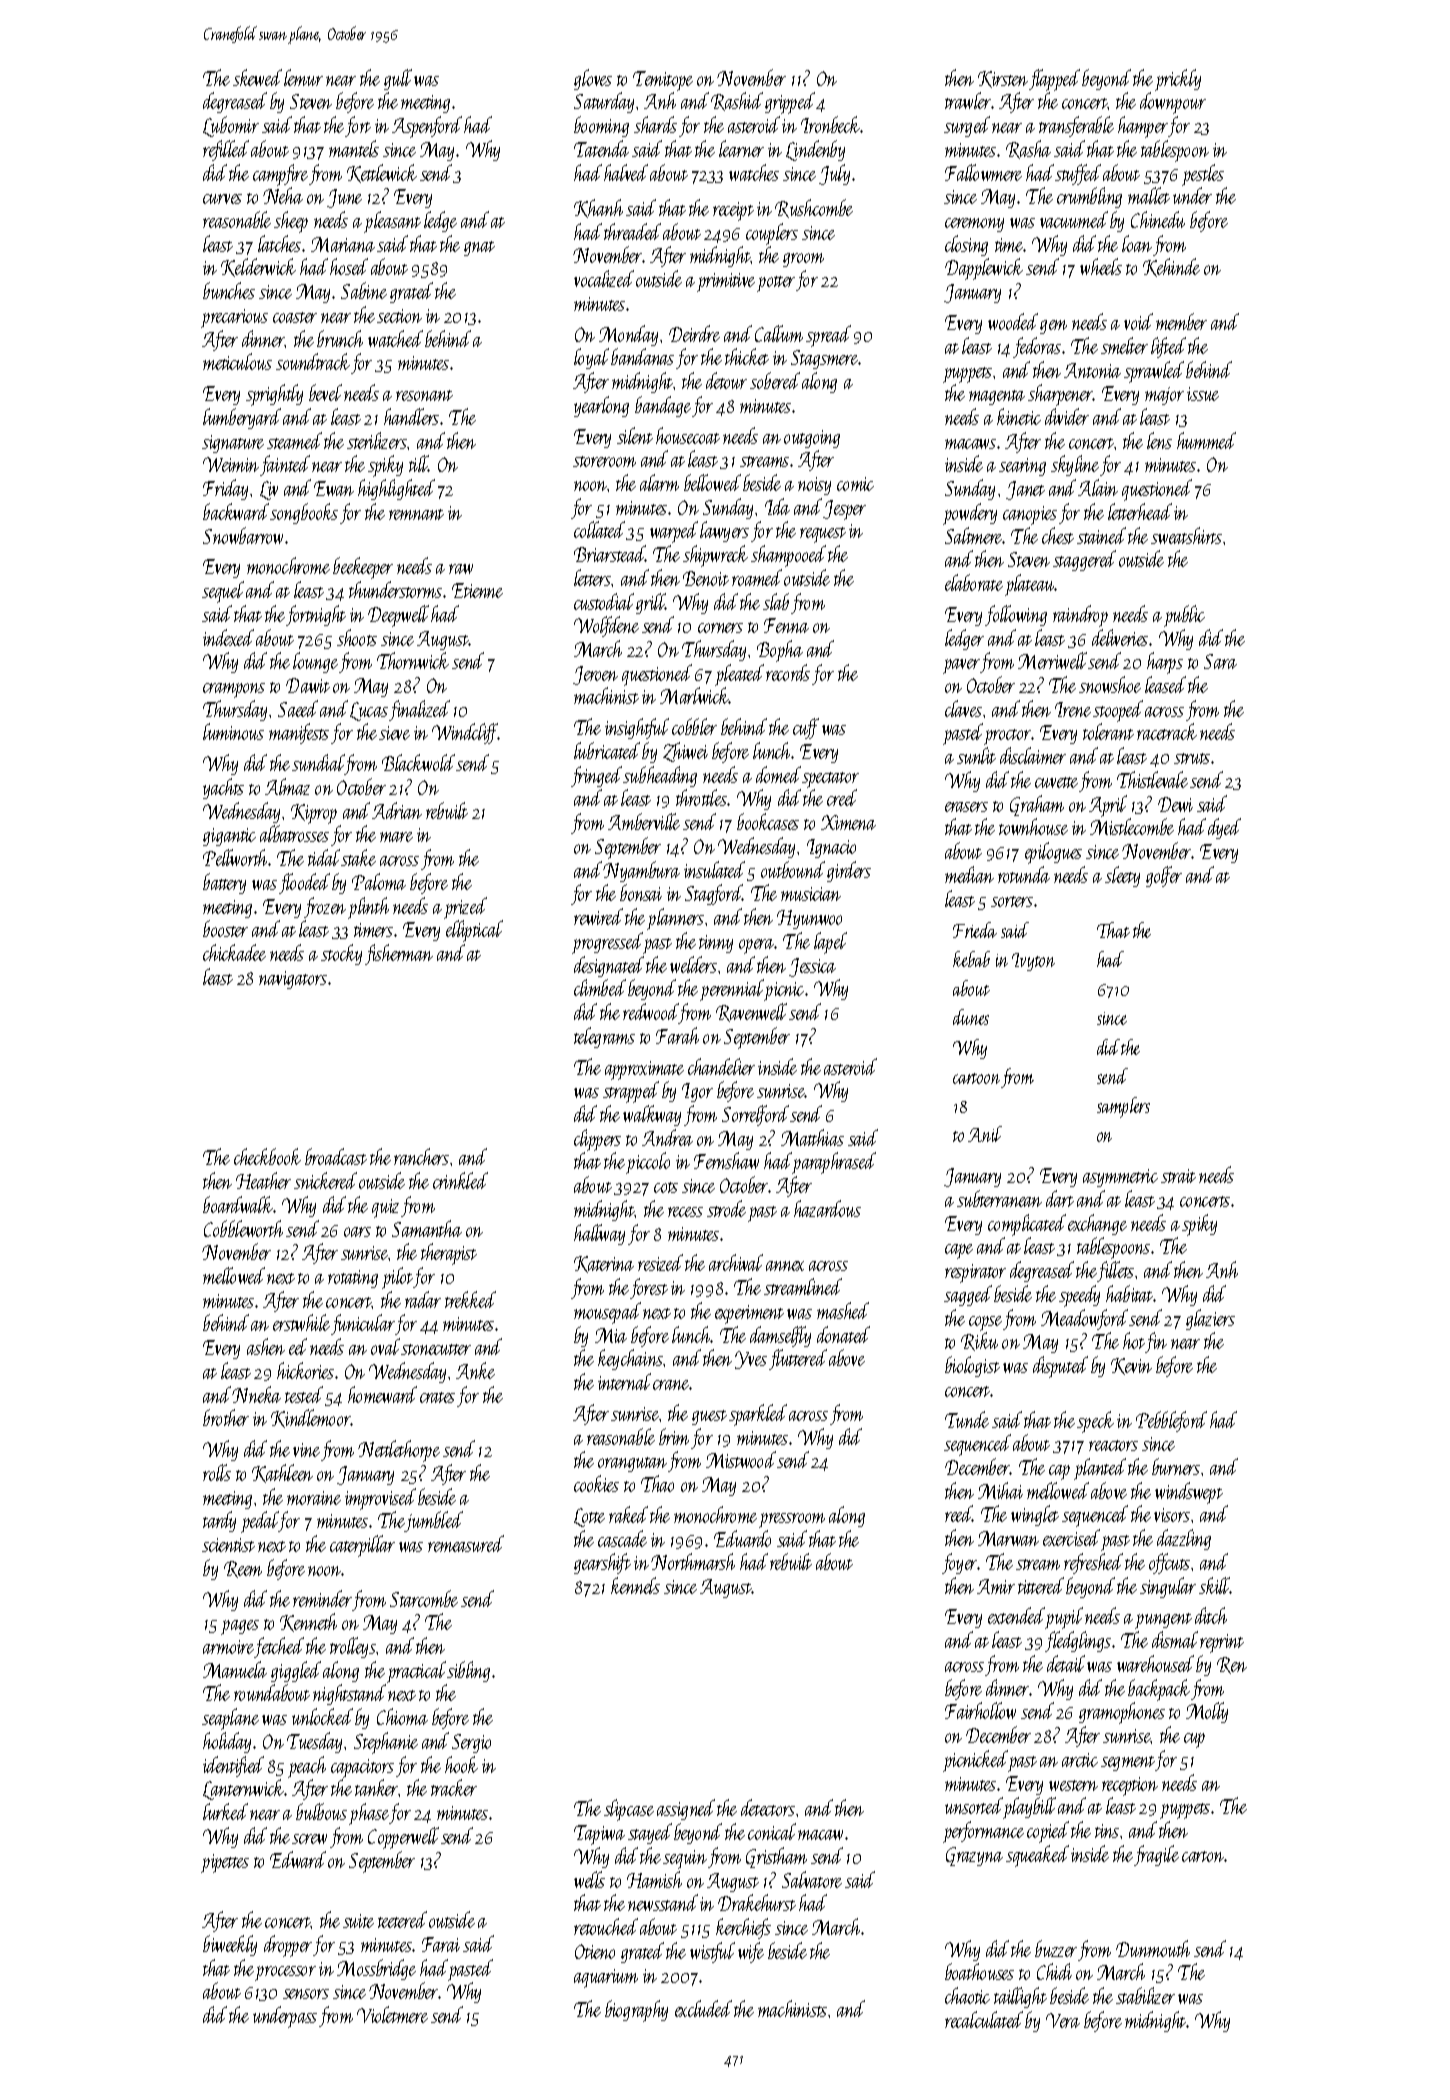  I want to click on loyal, so click(591, 358).
